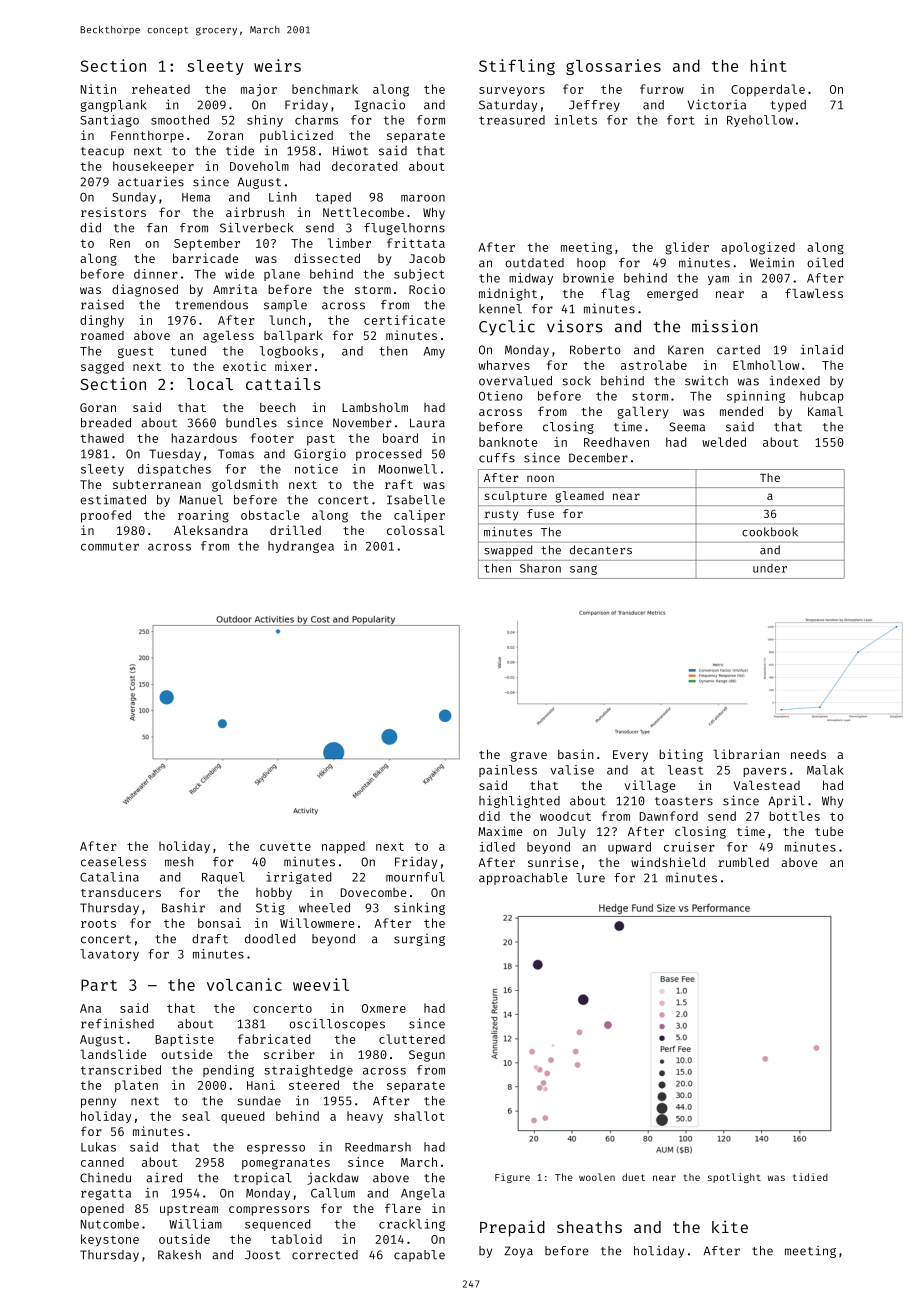  What do you see at coordinates (423, 198) in the image?
I see `maroon` at bounding box center [423, 198].
